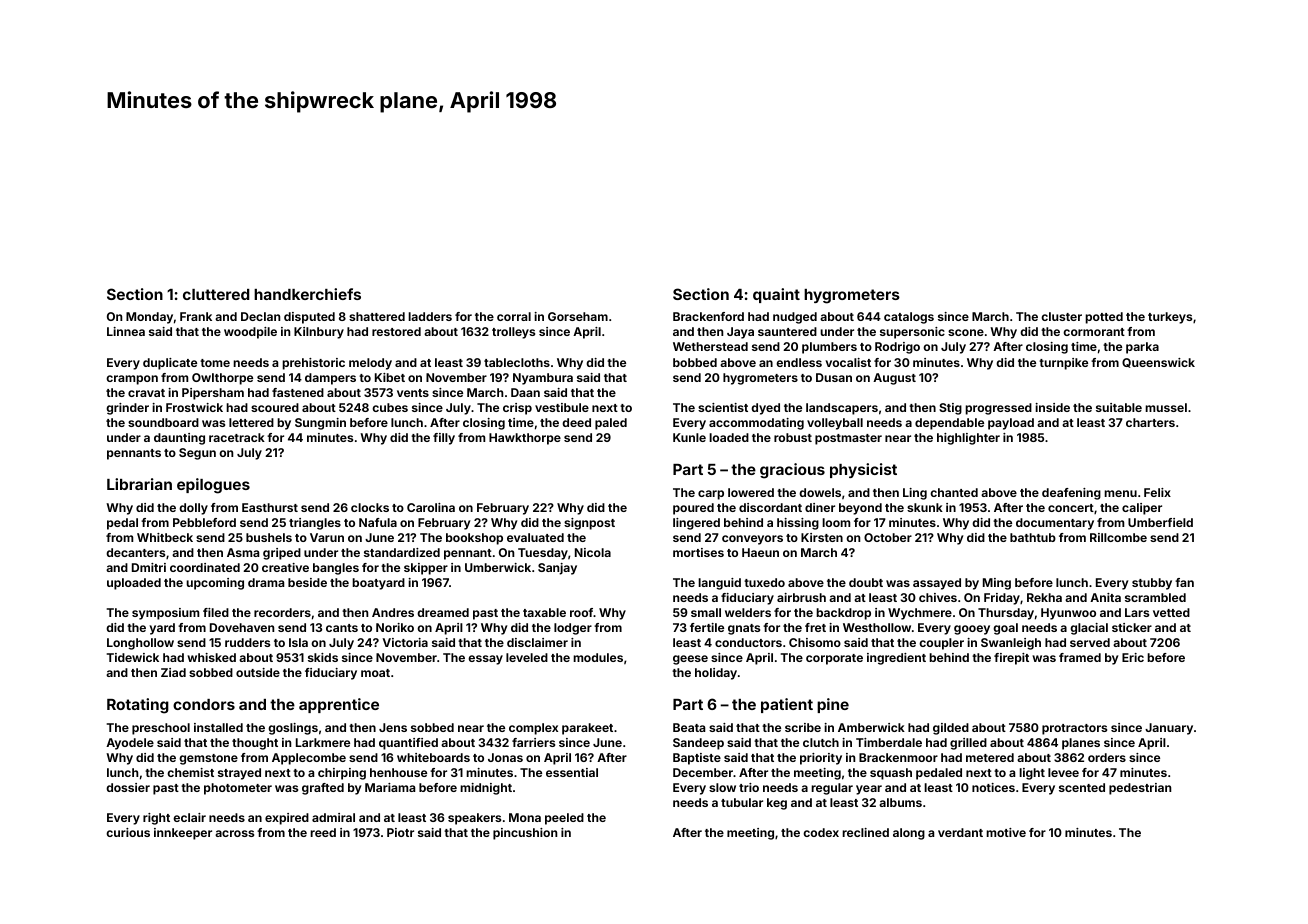  Describe the element at coordinates (877, 627) in the document. I see `Westhollow` at that location.
